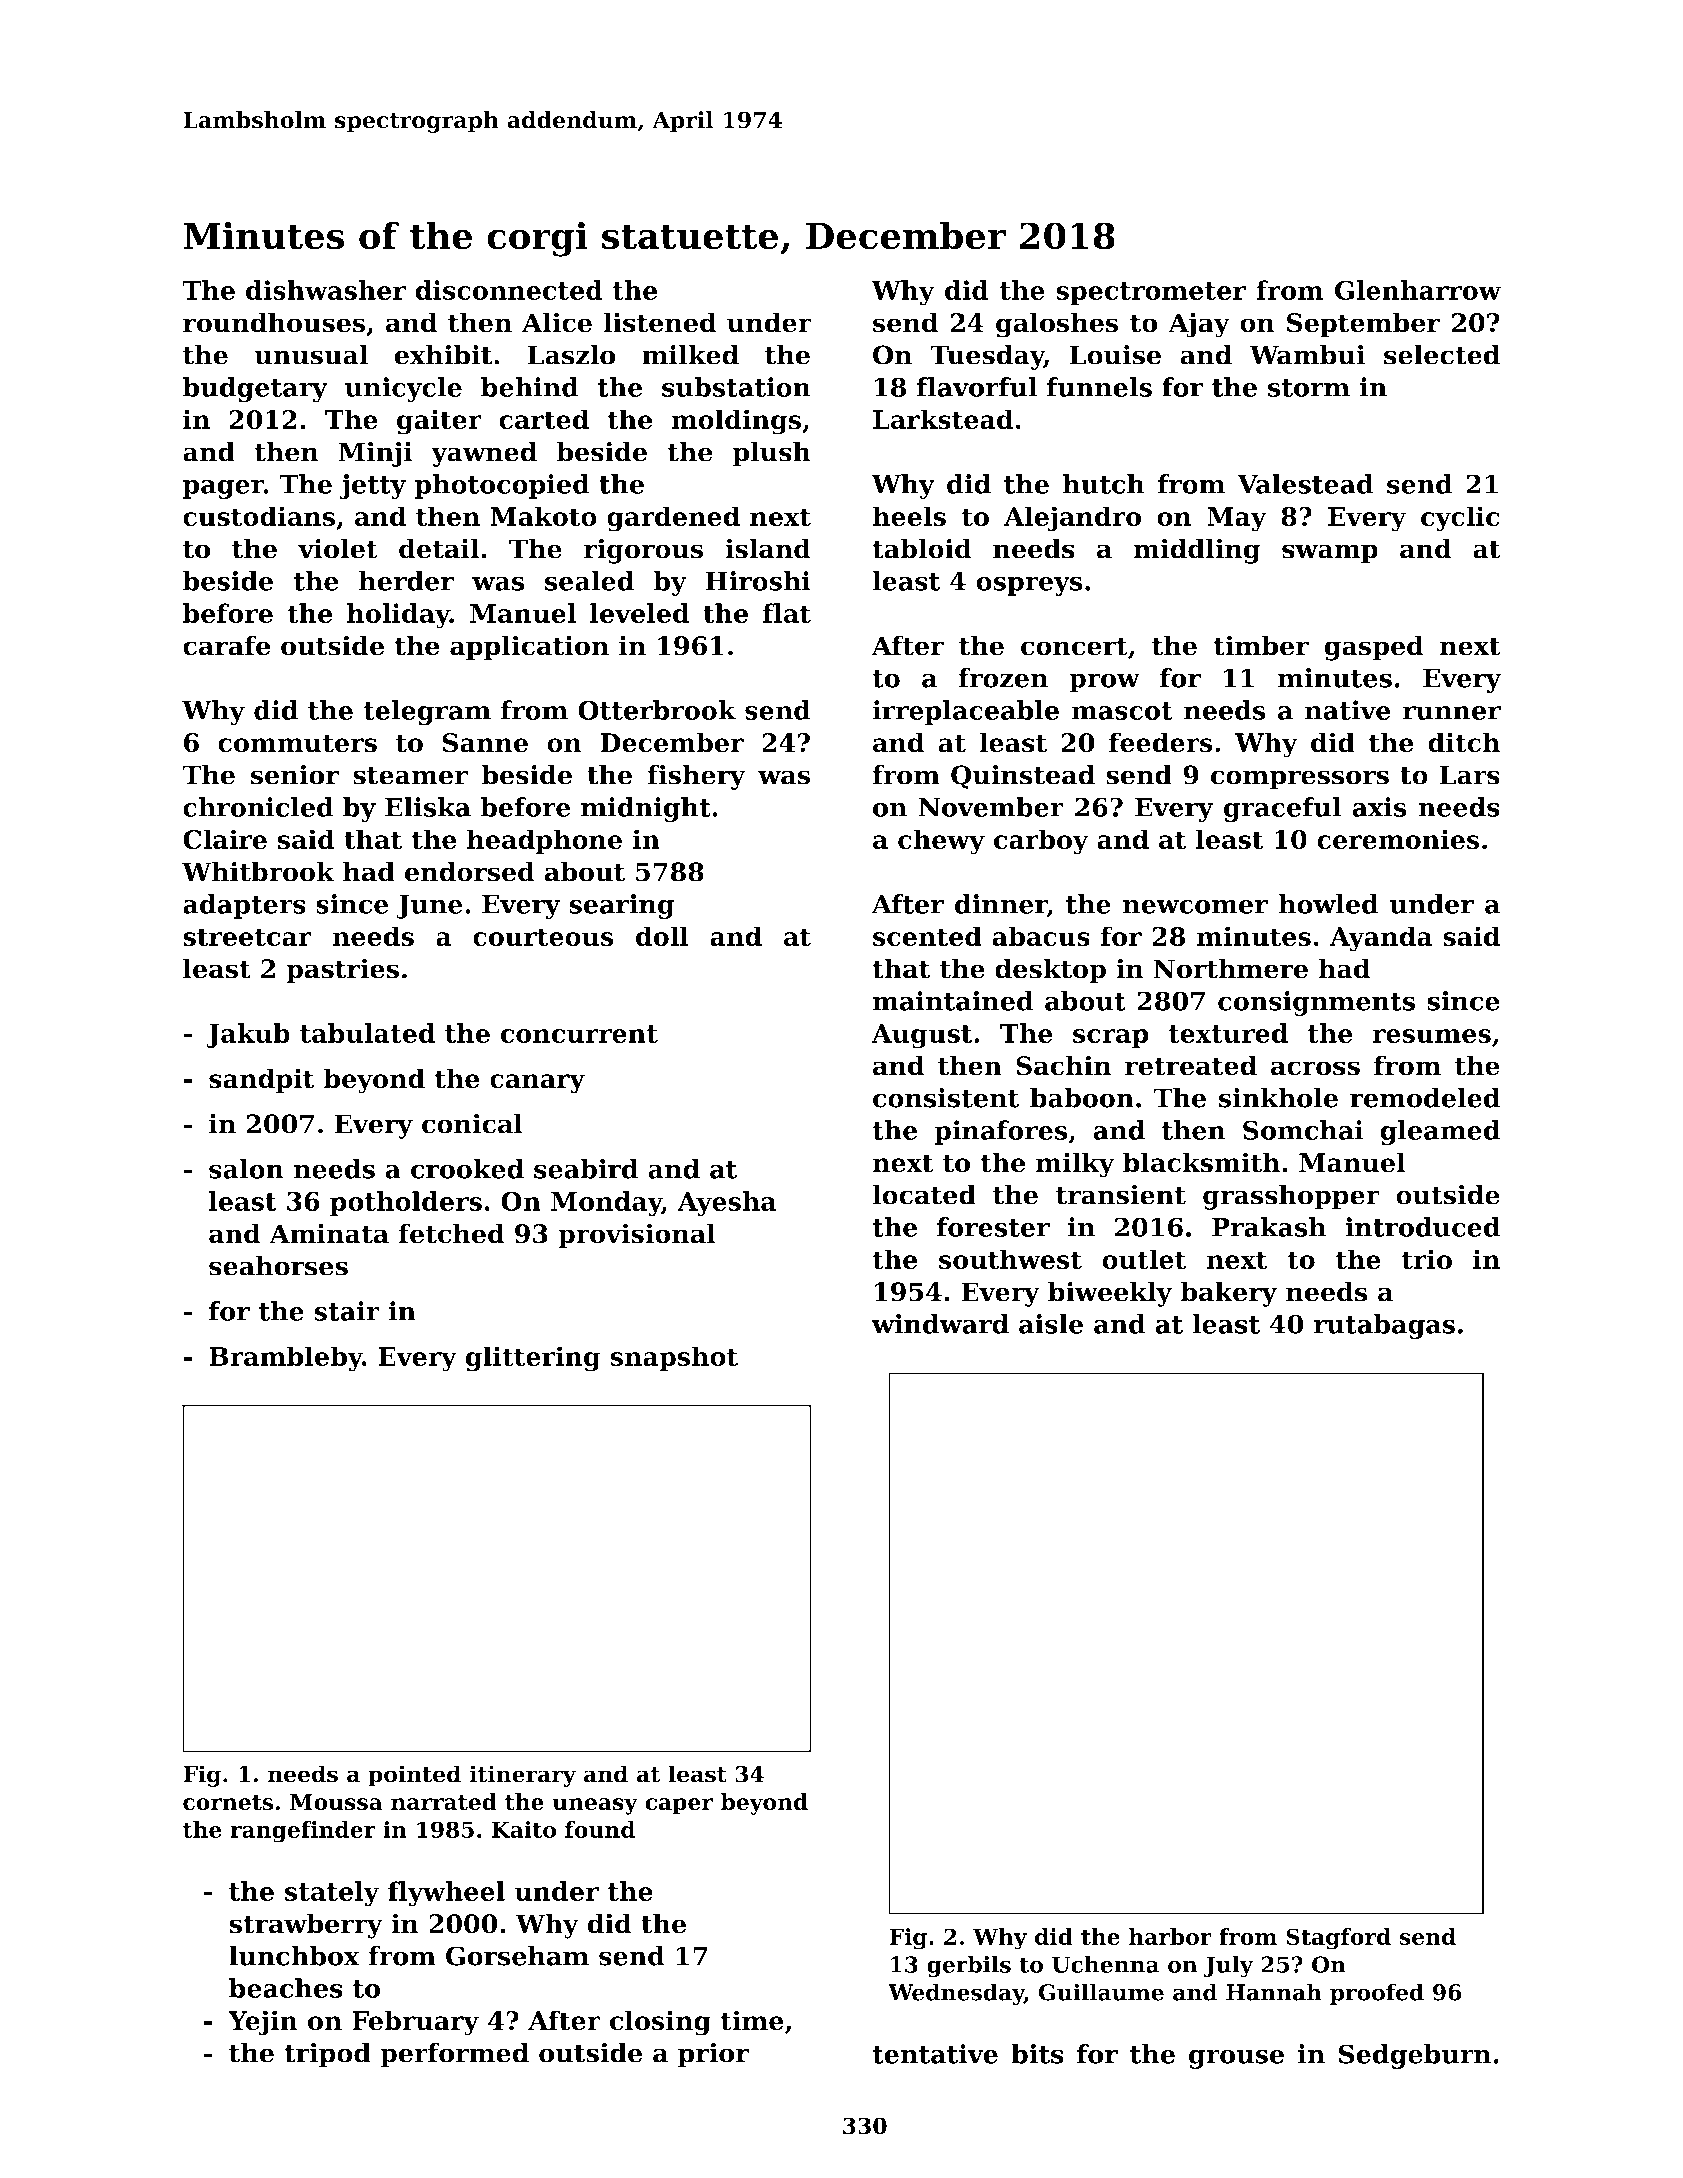 Image resolution: width=1683 pixels, height=2178 pixels. Describe the element at coordinates (696, 777) in the screenshot. I see `fishery` at that location.
